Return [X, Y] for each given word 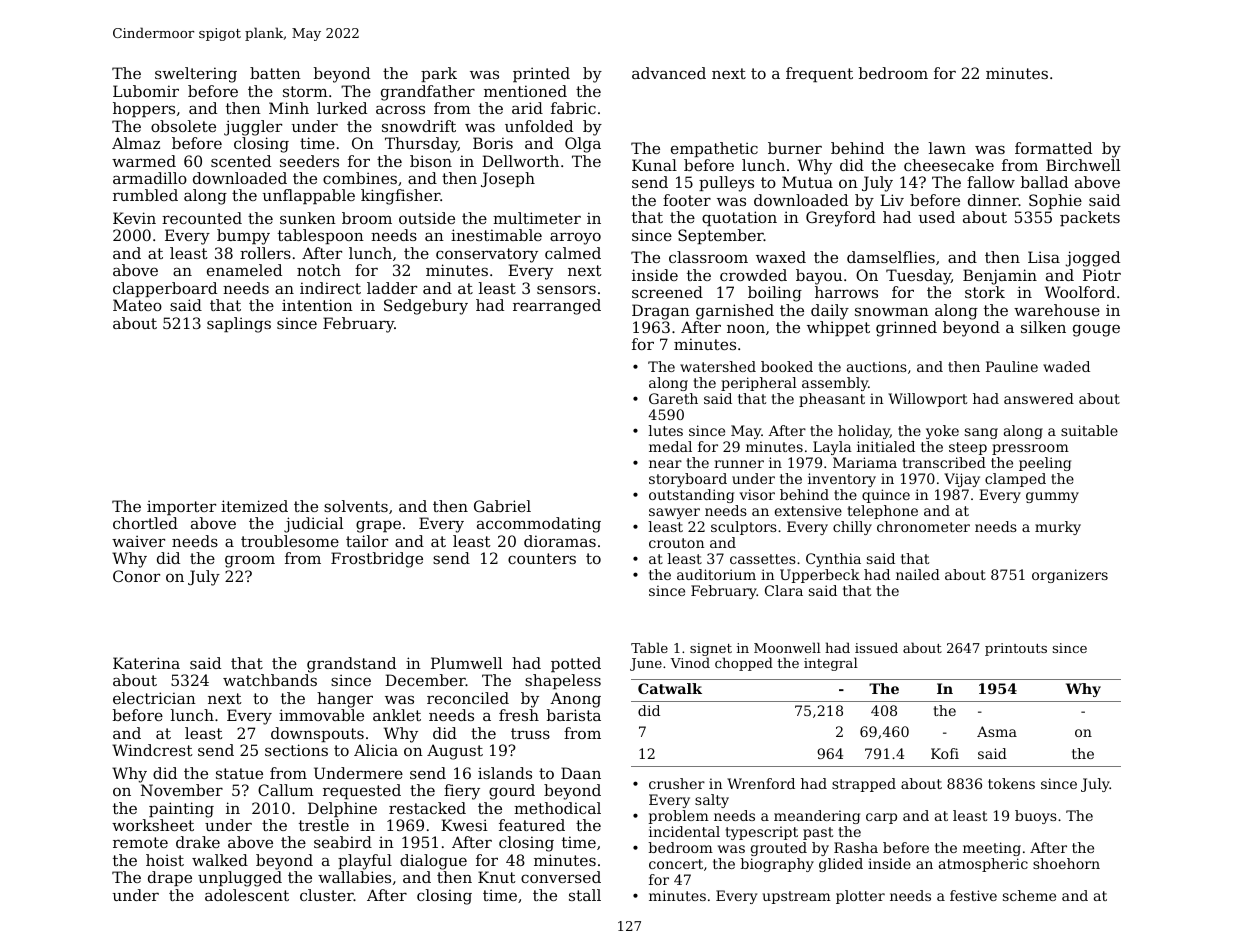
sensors [566, 289]
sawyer [674, 513]
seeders [309, 161]
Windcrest [152, 750]
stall [585, 895]
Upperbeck [820, 576]
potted [576, 664]
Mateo [137, 305]
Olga [583, 145]
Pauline [1012, 366]
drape [170, 878]
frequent [819, 74]
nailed [918, 574]
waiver [138, 541]
